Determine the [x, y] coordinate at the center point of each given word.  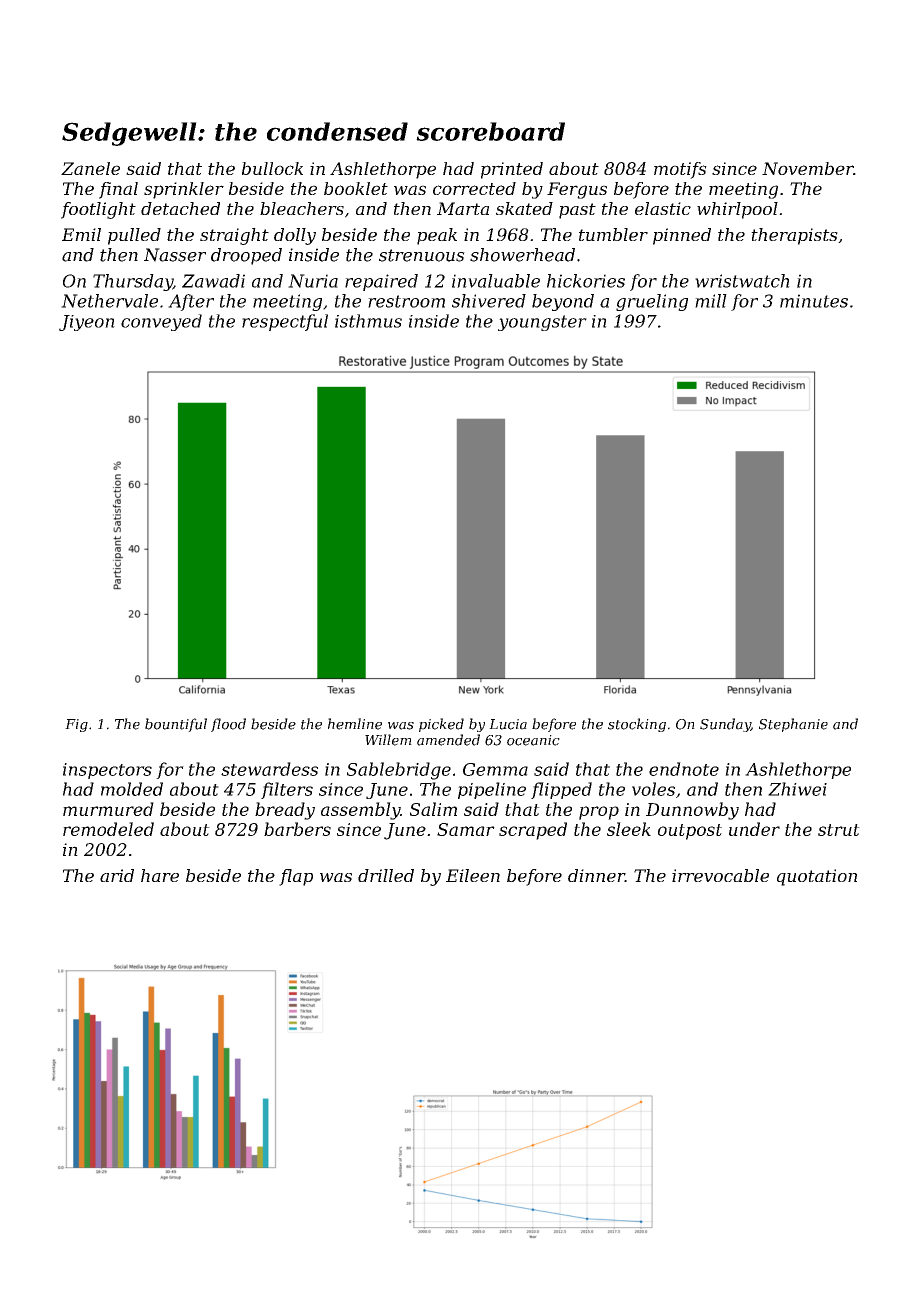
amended [448, 740]
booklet [356, 188]
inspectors [107, 771]
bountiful [176, 725]
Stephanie [793, 725]
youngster [542, 323]
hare [160, 875]
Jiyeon [87, 323]
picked [441, 725]
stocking [637, 725]
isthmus [368, 321]
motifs [680, 170]
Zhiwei [797, 789]
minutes [814, 301]
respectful [285, 322]
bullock [272, 168]
